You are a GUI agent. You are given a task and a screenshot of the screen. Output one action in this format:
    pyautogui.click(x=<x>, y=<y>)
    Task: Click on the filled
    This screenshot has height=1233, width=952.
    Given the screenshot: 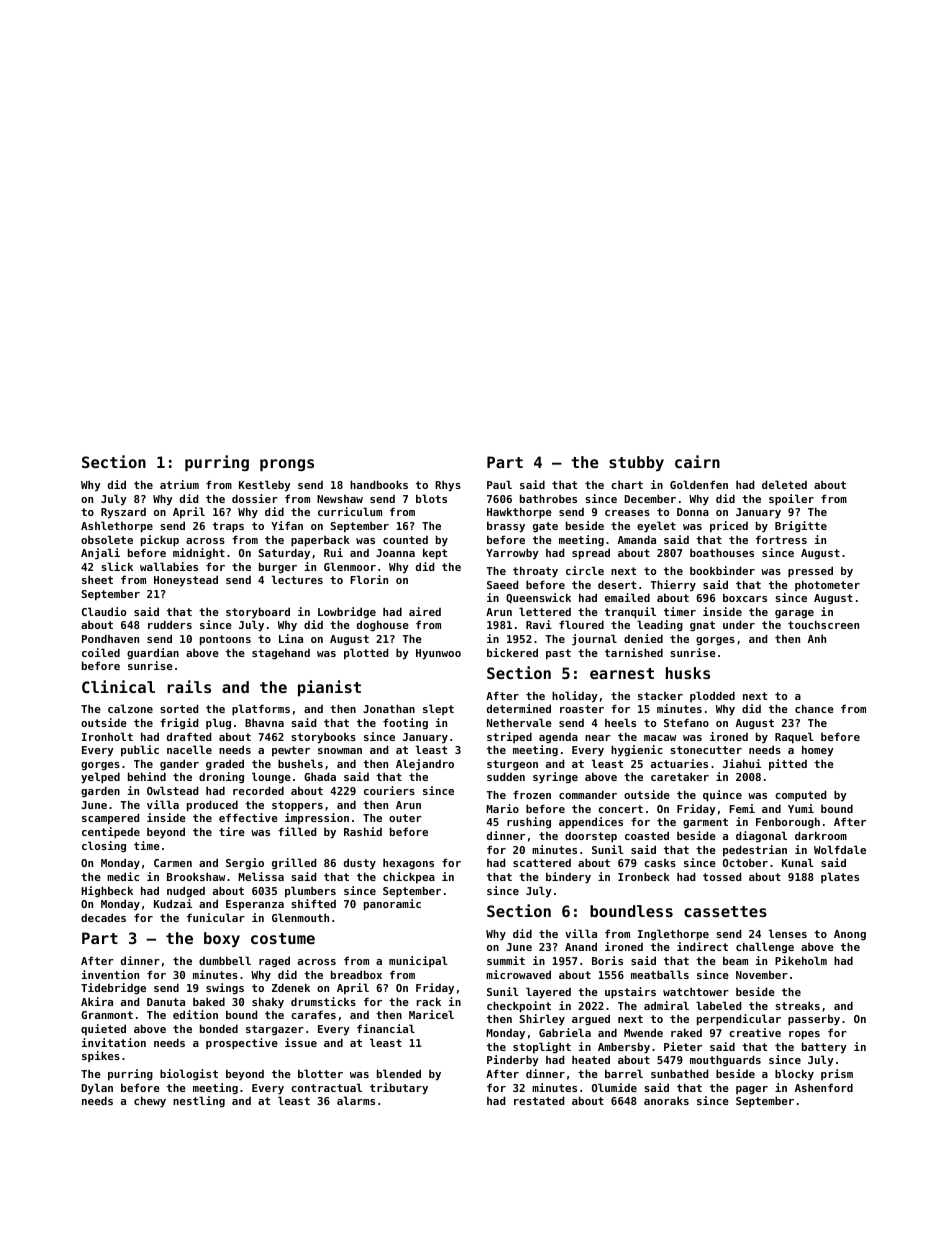 What is the action you would take?
    pyautogui.click(x=297, y=831)
